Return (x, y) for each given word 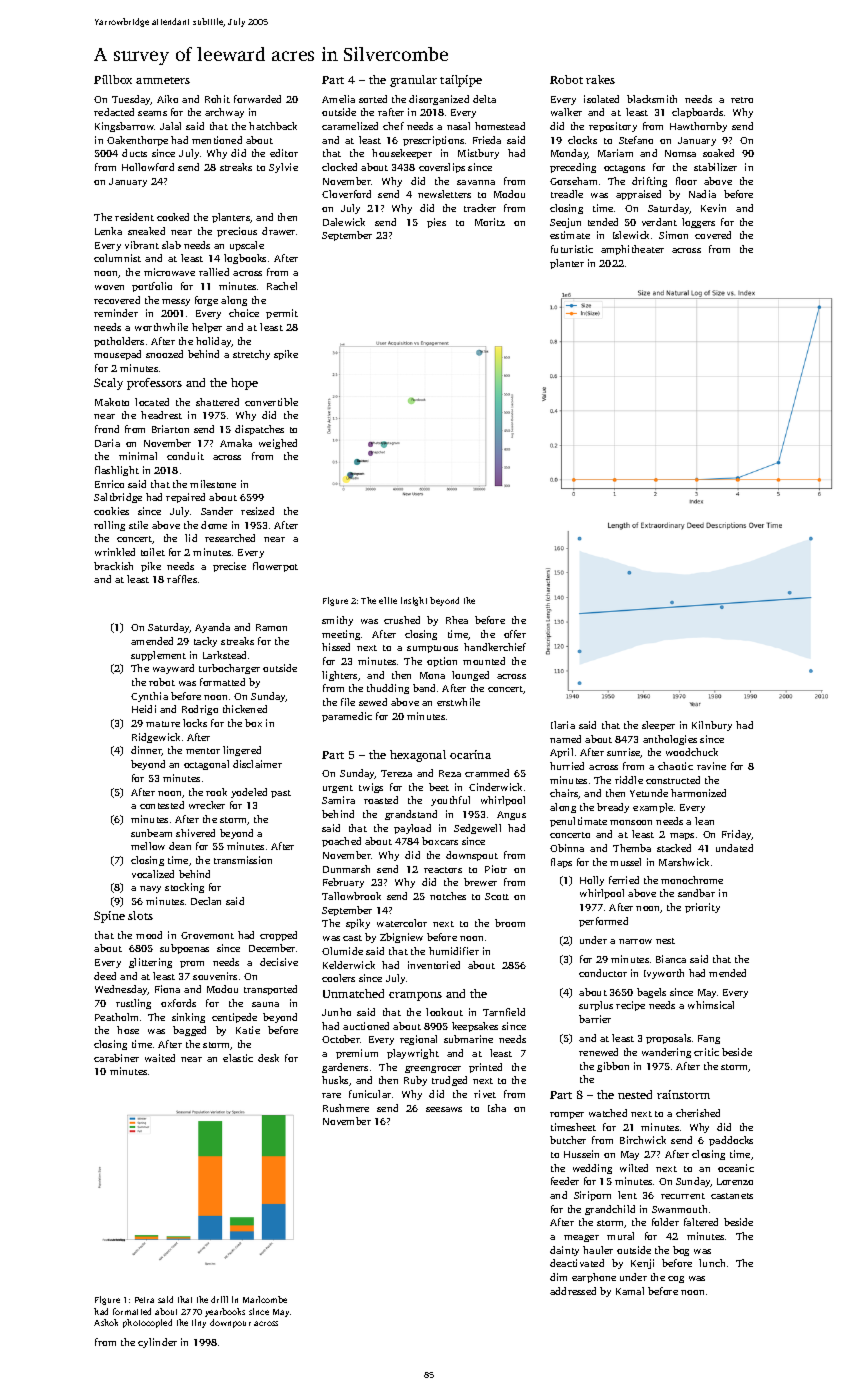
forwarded (257, 99)
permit (282, 314)
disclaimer (257, 764)
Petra (144, 1300)
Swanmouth (679, 1209)
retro (742, 100)
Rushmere (346, 1108)
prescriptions (433, 141)
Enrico (109, 484)
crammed (487, 773)
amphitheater (632, 250)
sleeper (658, 726)
